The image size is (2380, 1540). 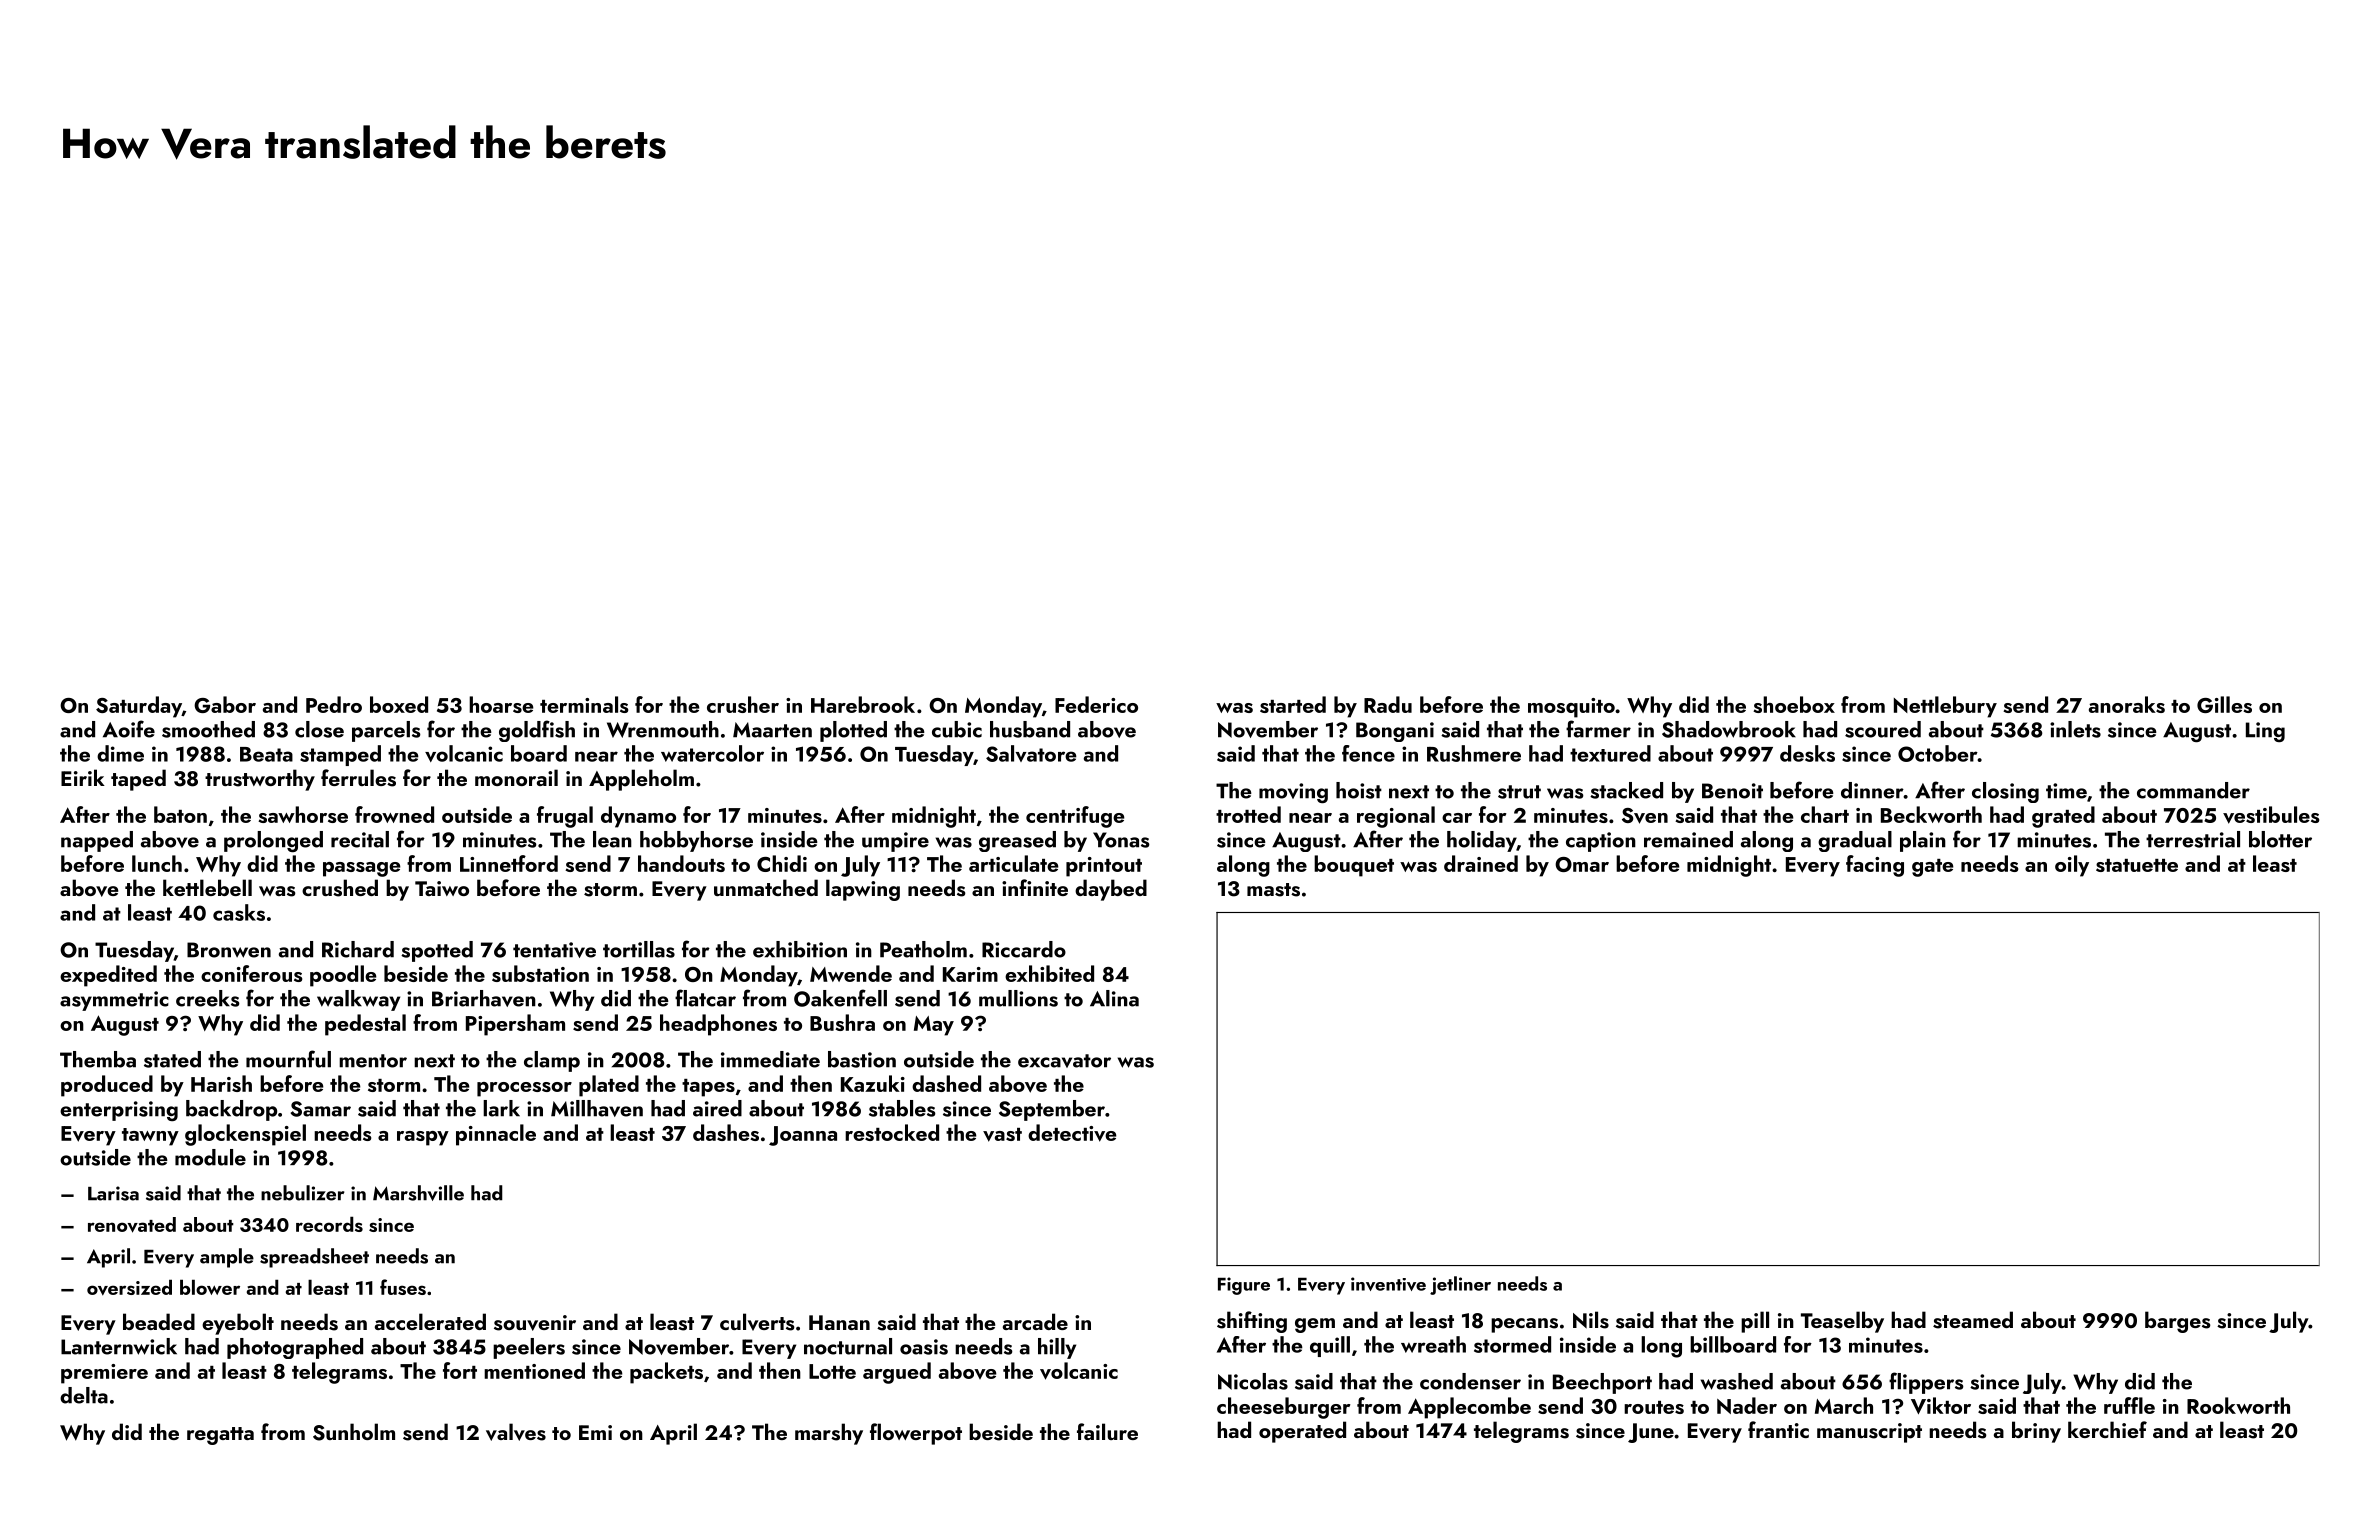 What do you see at coordinates (129, 1287) in the screenshot?
I see `oversized` at bounding box center [129, 1287].
